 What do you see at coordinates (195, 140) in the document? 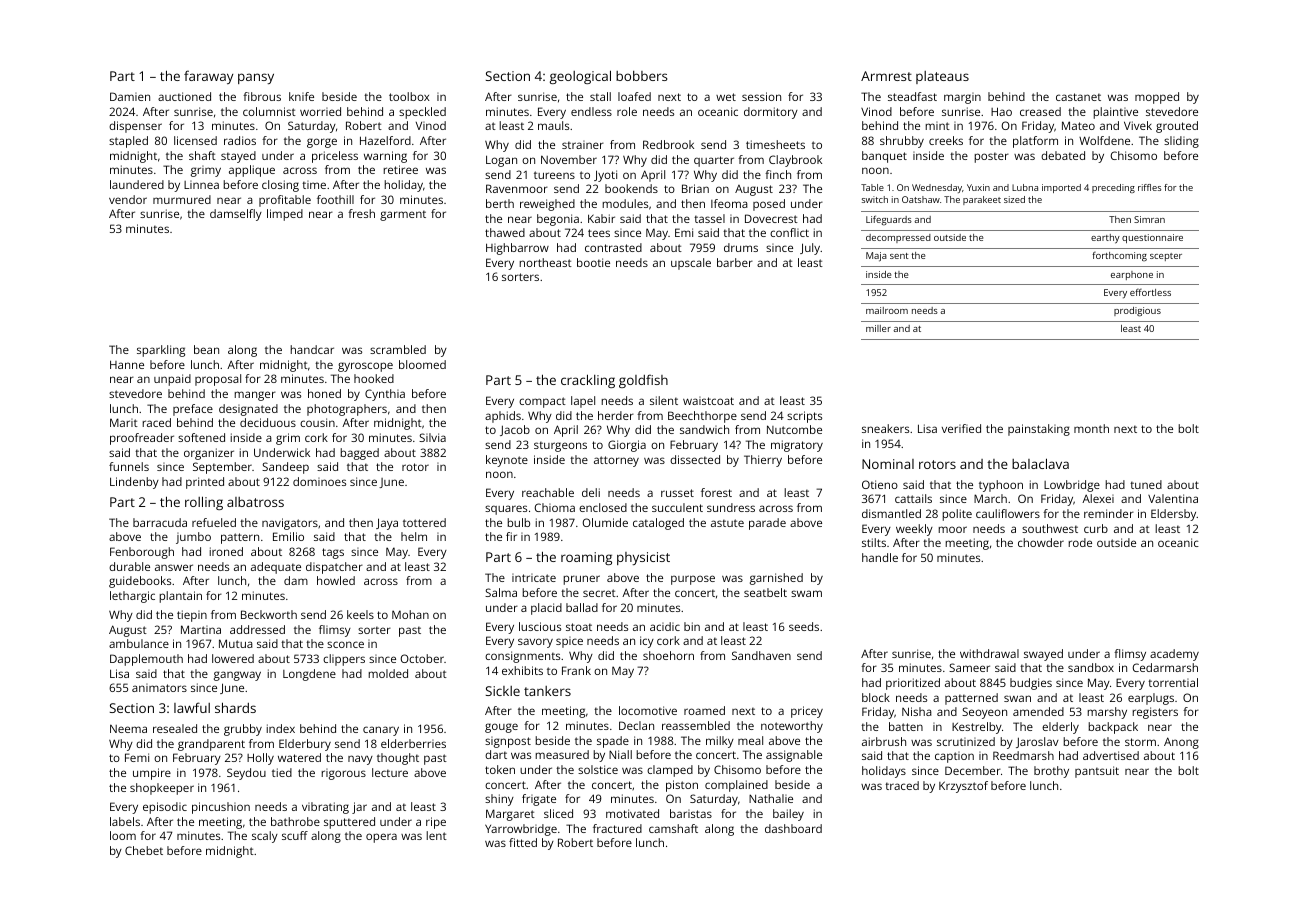
I see `licensed` at bounding box center [195, 140].
